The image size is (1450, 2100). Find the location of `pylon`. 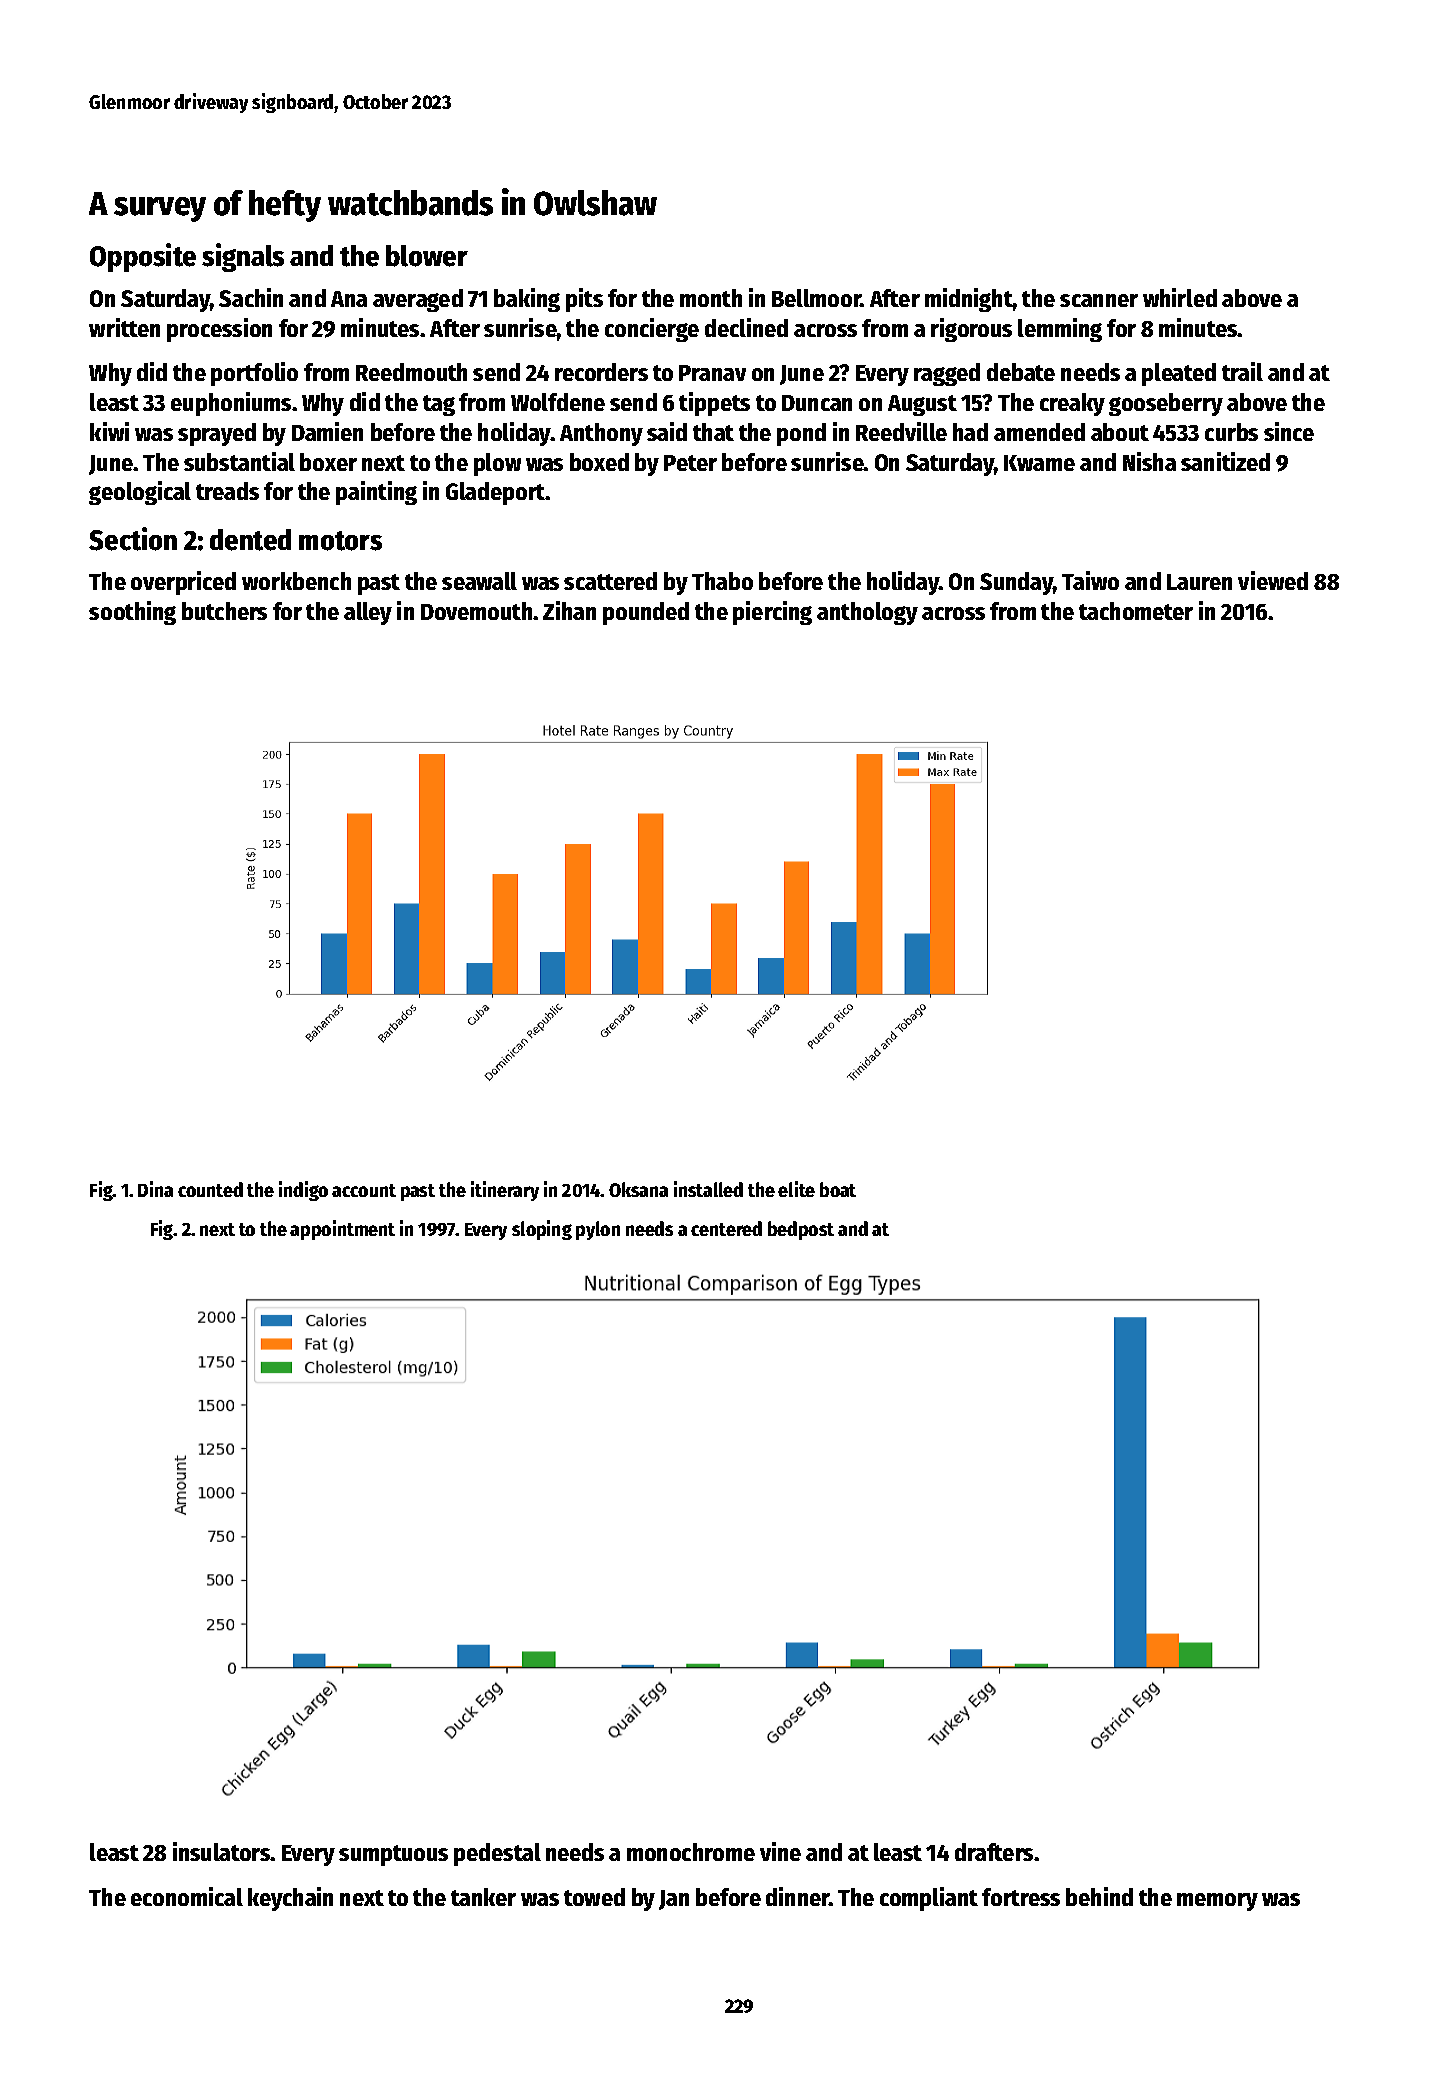

pylon is located at coordinates (598, 1230).
